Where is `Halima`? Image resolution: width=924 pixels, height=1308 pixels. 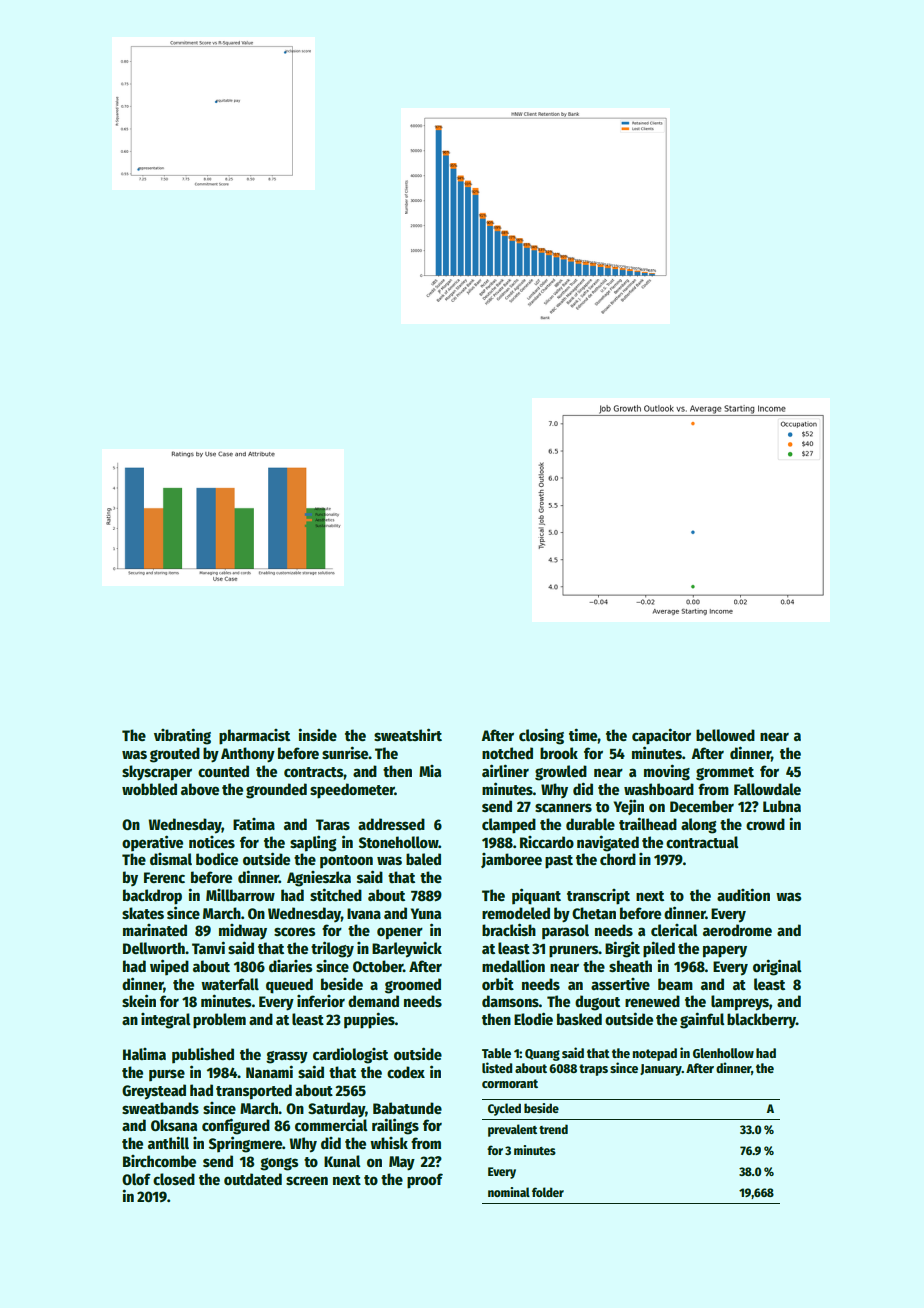 Halima is located at coordinates (144, 1054).
